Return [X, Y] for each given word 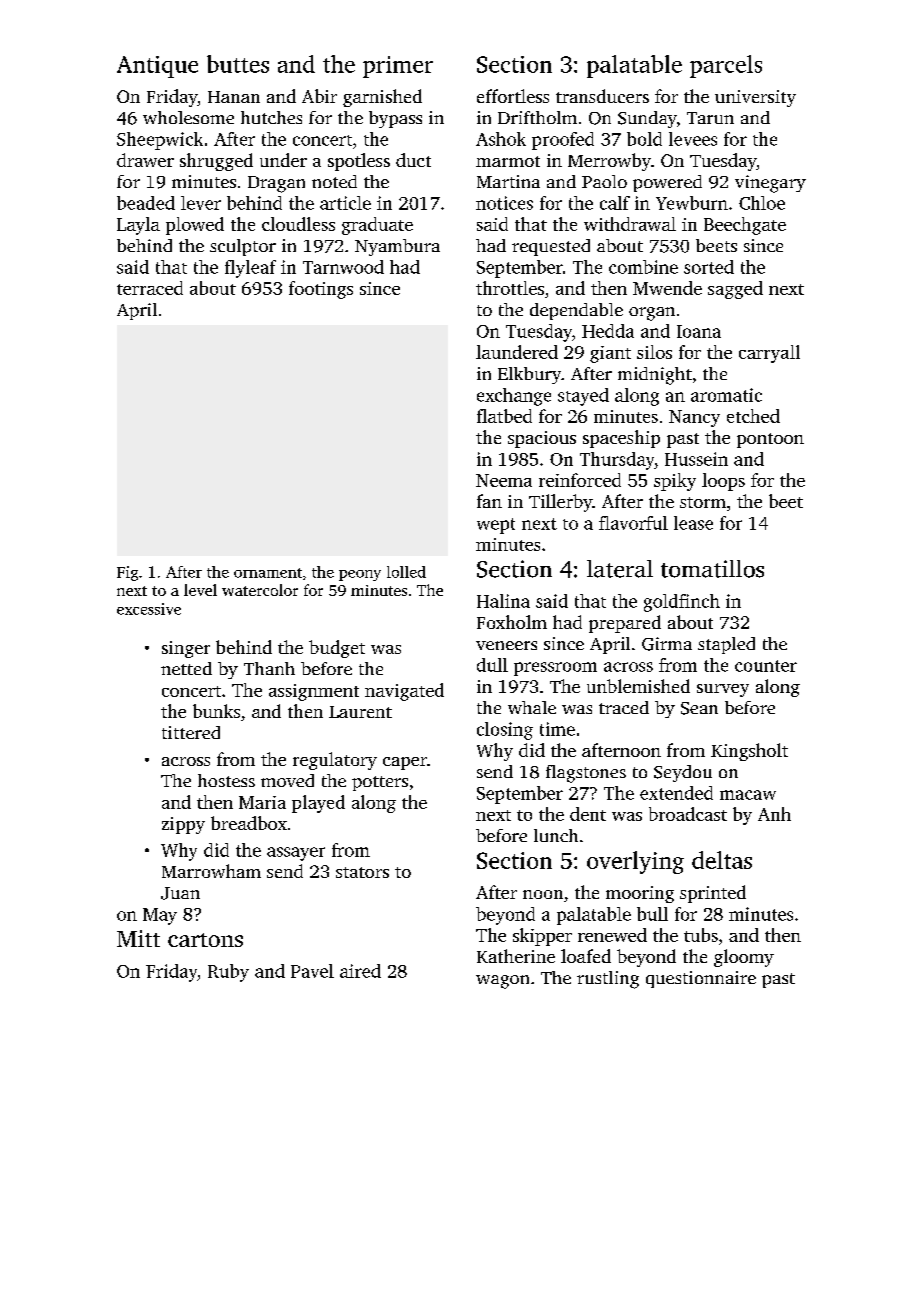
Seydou [683, 773]
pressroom [555, 669]
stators [362, 872]
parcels [726, 66]
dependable [576, 311]
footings [321, 290]
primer [398, 67]
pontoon [770, 440]
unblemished [638, 686]
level [200, 590]
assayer [296, 854]
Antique [157, 67]
